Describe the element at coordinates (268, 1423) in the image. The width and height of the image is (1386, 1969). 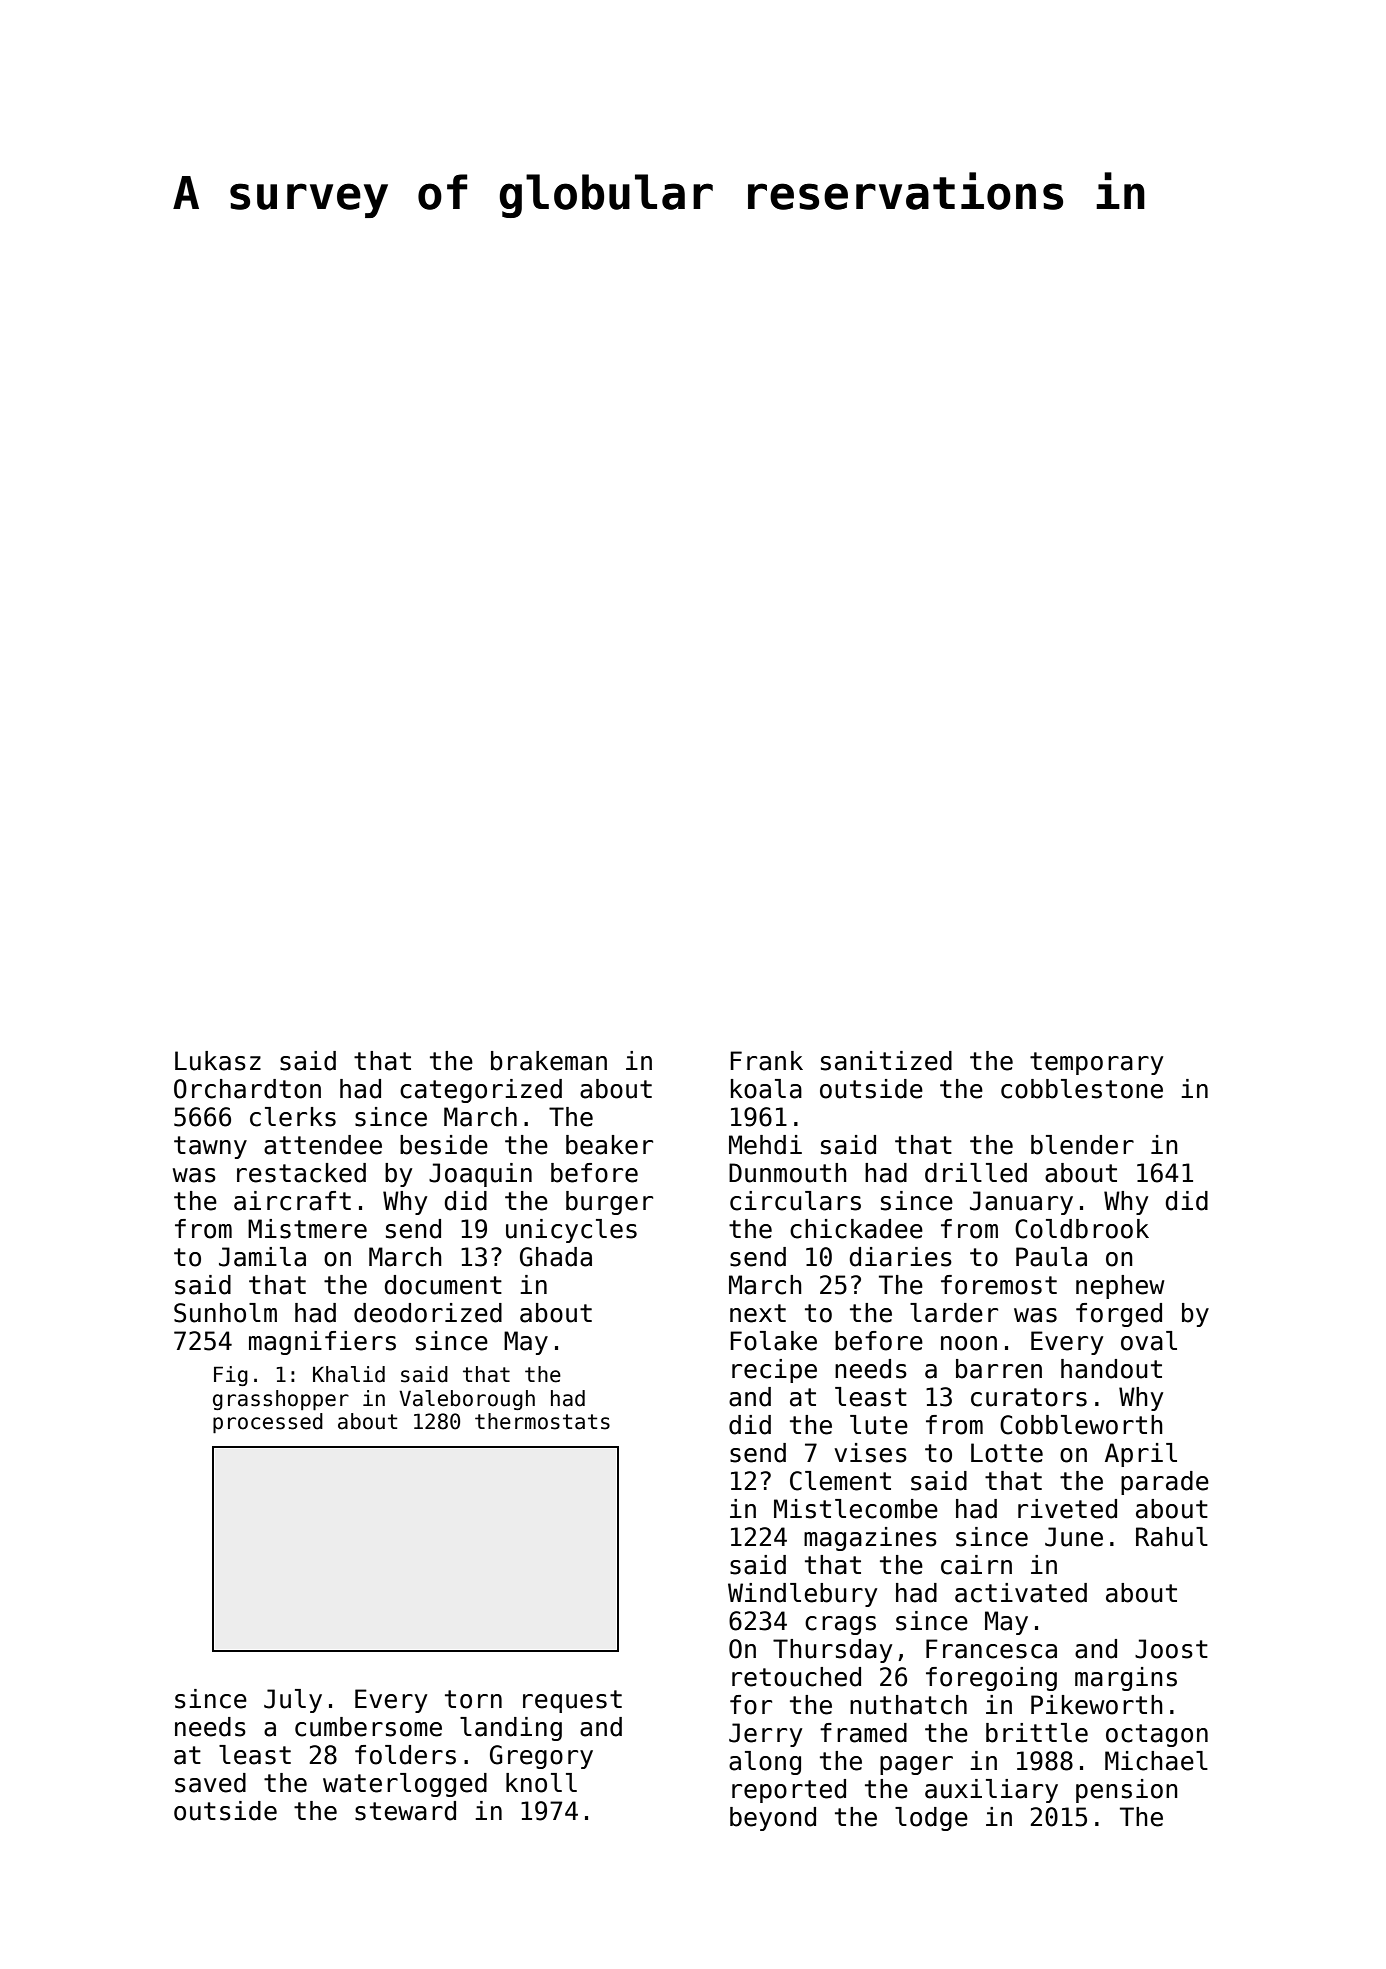
I see `processed` at that location.
